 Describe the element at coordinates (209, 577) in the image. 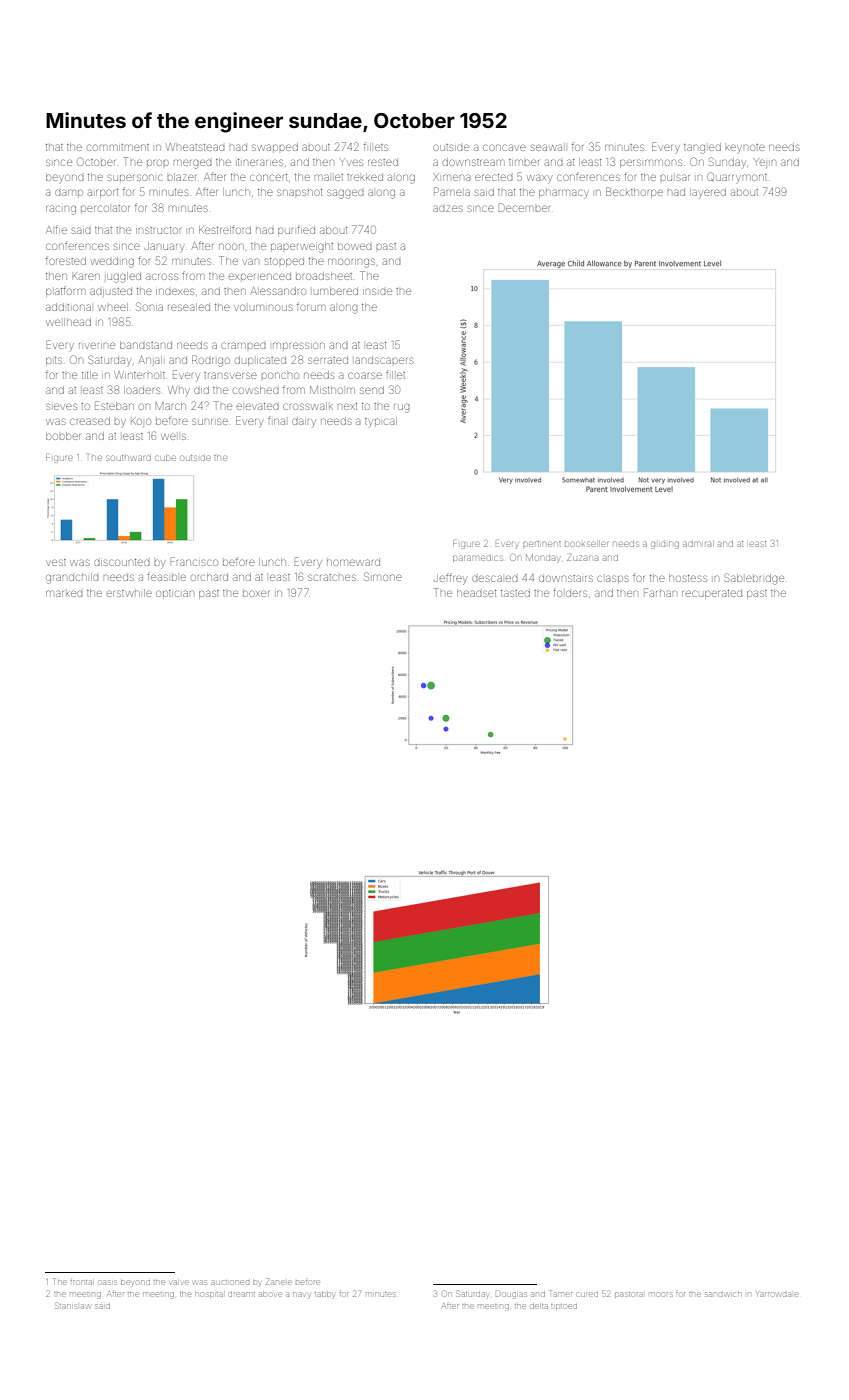

I see `orchard` at that location.
